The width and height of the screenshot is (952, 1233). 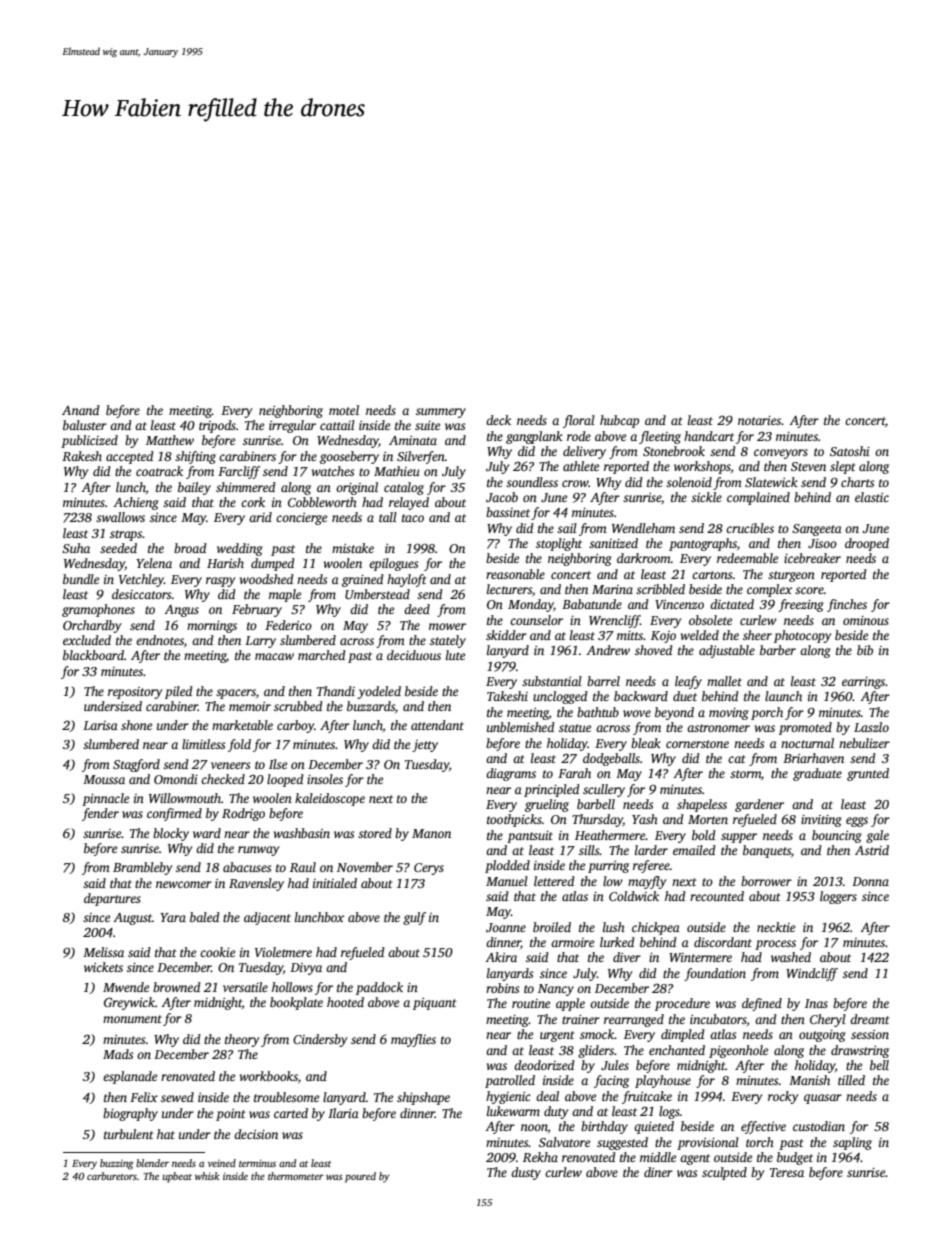 What do you see at coordinates (81, 410) in the screenshot?
I see `Anand` at bounding box center [81, 410].
